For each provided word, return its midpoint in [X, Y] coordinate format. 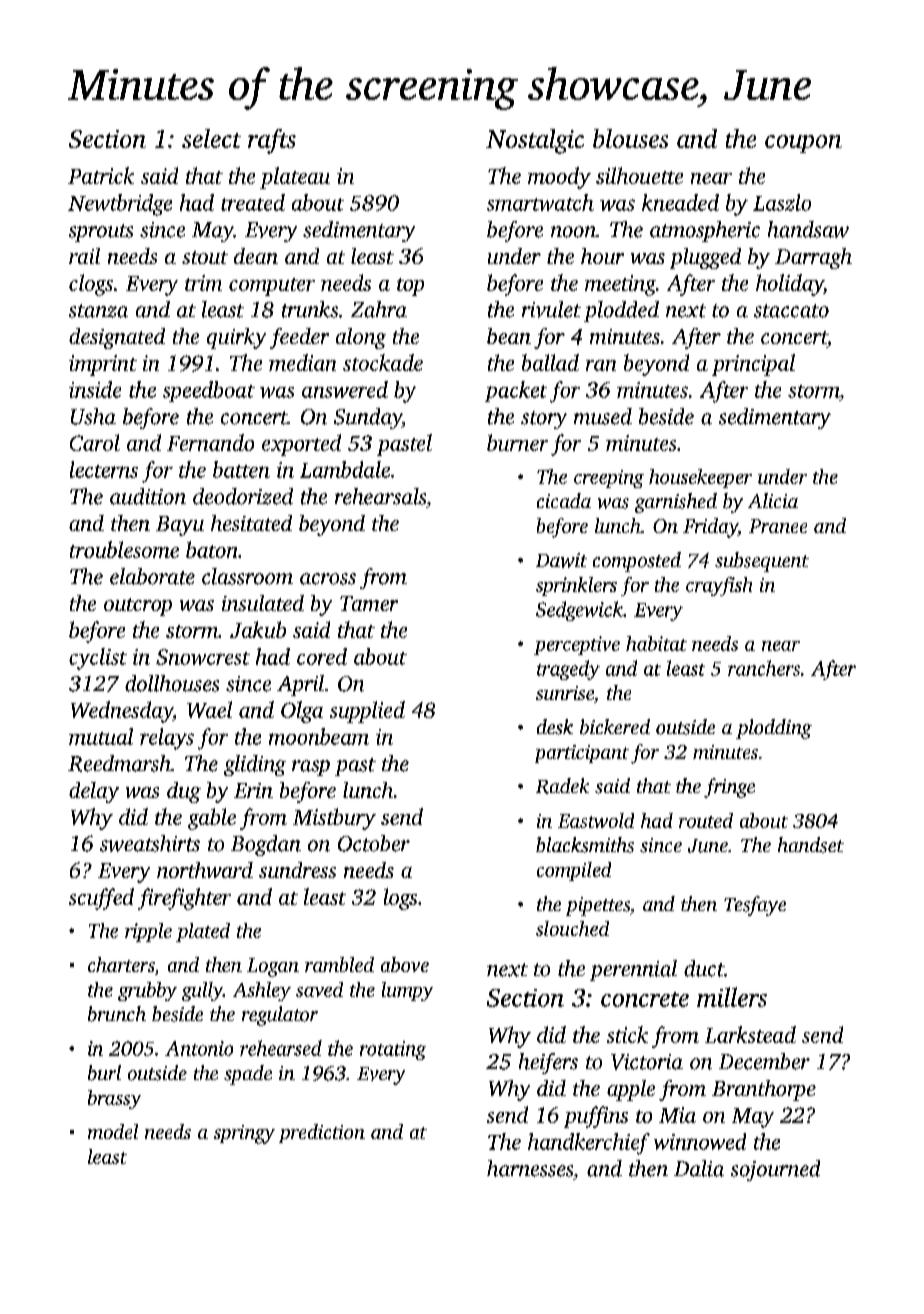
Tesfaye [755, 906]
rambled [339, 964]
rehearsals [380, 496]
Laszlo [782, 202]
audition [148, 496]
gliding [255, 765]
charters [121, 964]
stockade [383, 362]
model [113, 1131]
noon [573, 232]
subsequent [762, 562]
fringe [729, 788]
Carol [95, 442]
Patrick [101, 175]
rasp [311, 768]
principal [753, 365]
